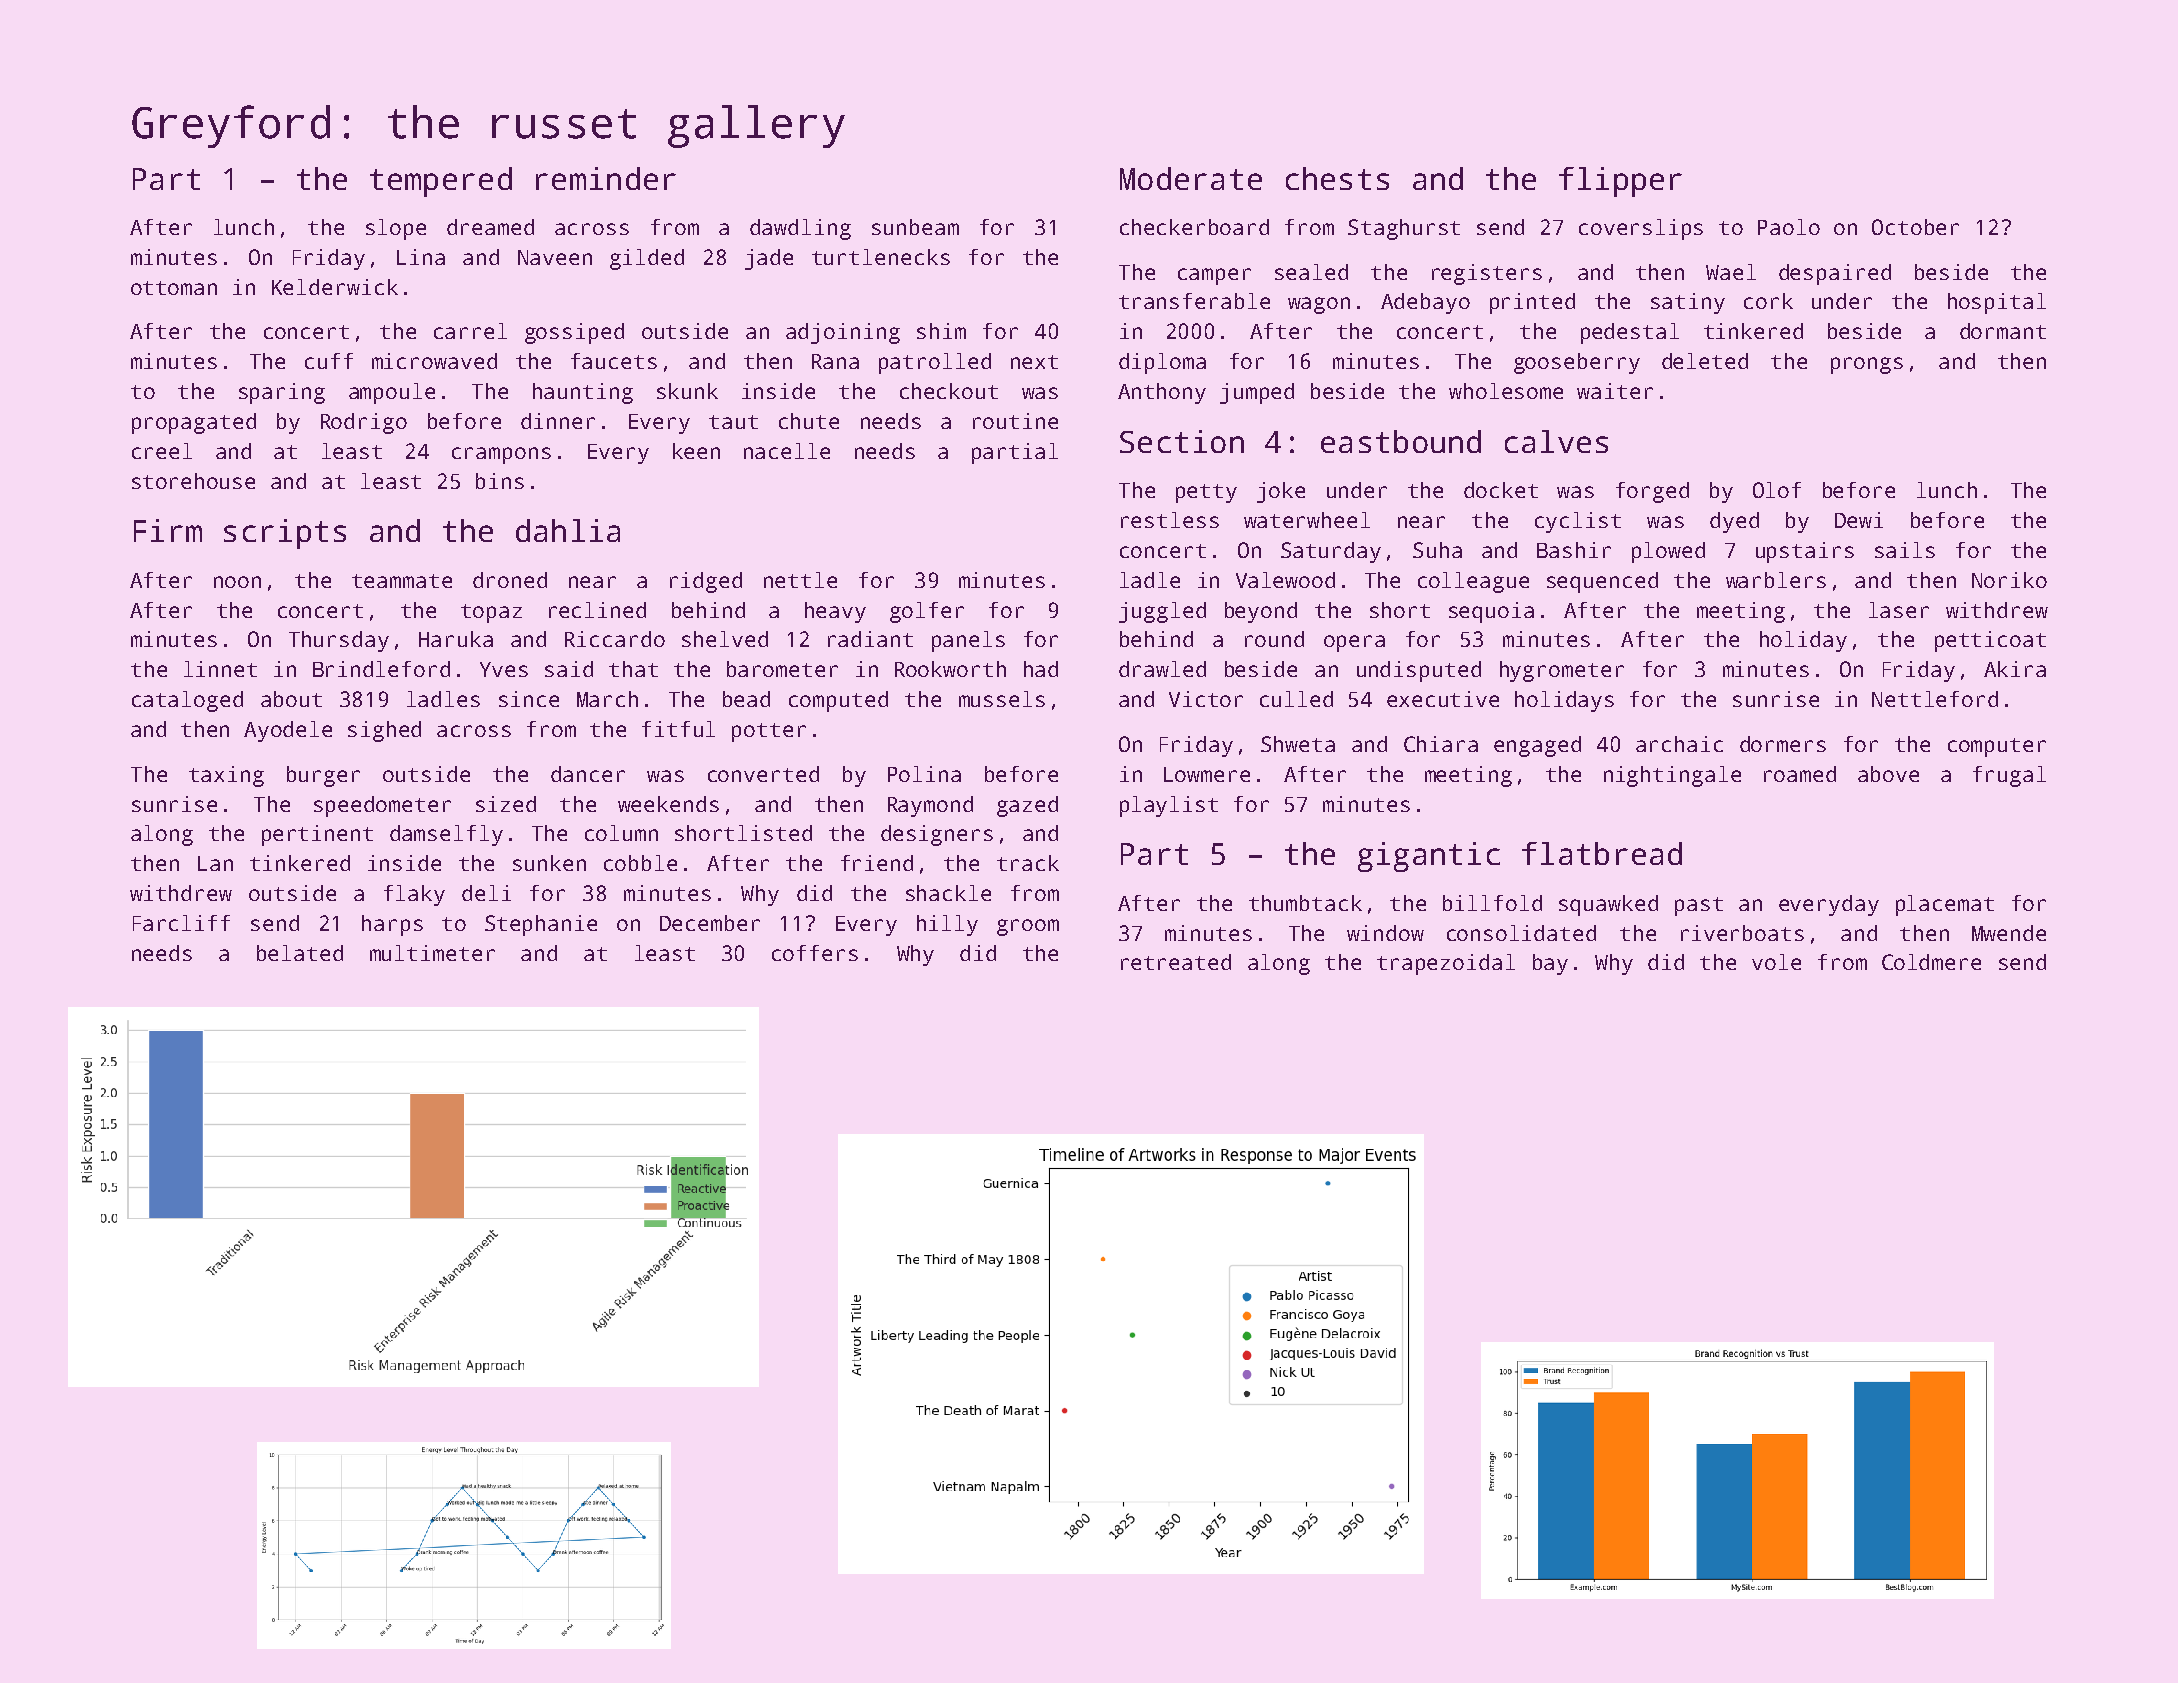 This document has width=2178, height=1683. I want to click on belated, so click(300, 953).
